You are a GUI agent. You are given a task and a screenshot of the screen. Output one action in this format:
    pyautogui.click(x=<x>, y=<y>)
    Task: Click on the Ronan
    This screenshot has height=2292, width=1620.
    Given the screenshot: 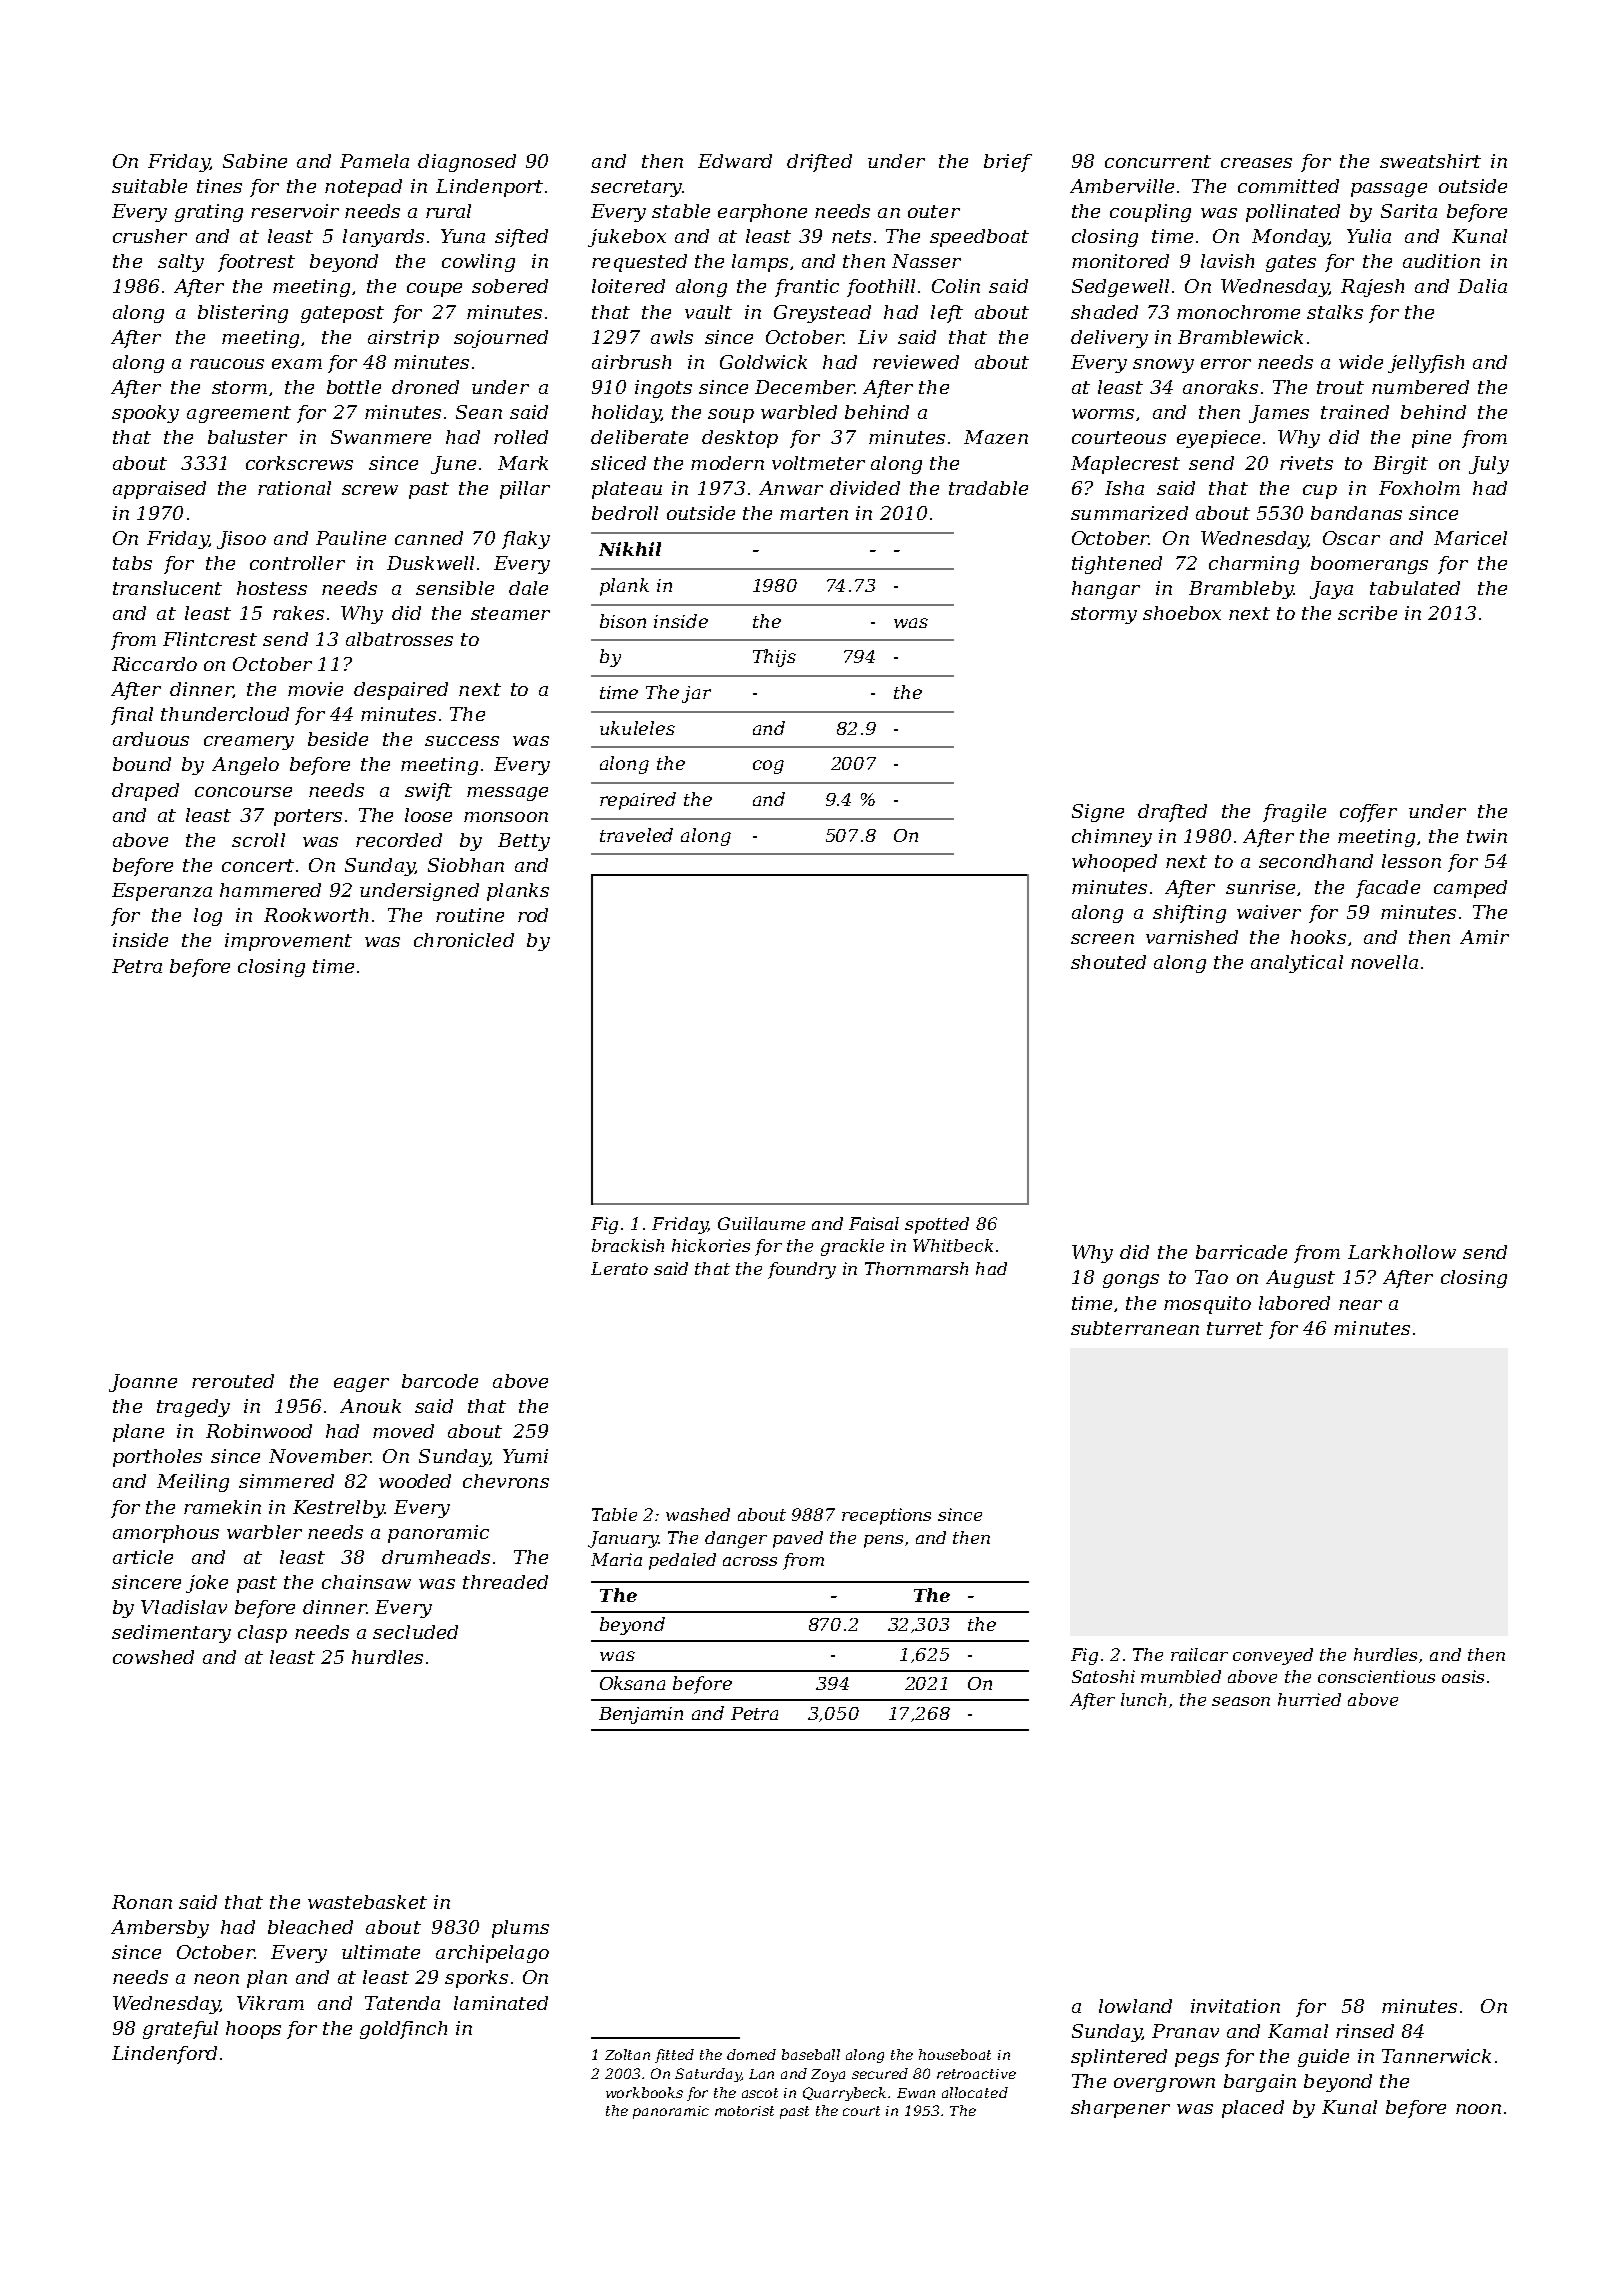 What is the action you would take?
    pyautogui.click(x=142, y=1902)
